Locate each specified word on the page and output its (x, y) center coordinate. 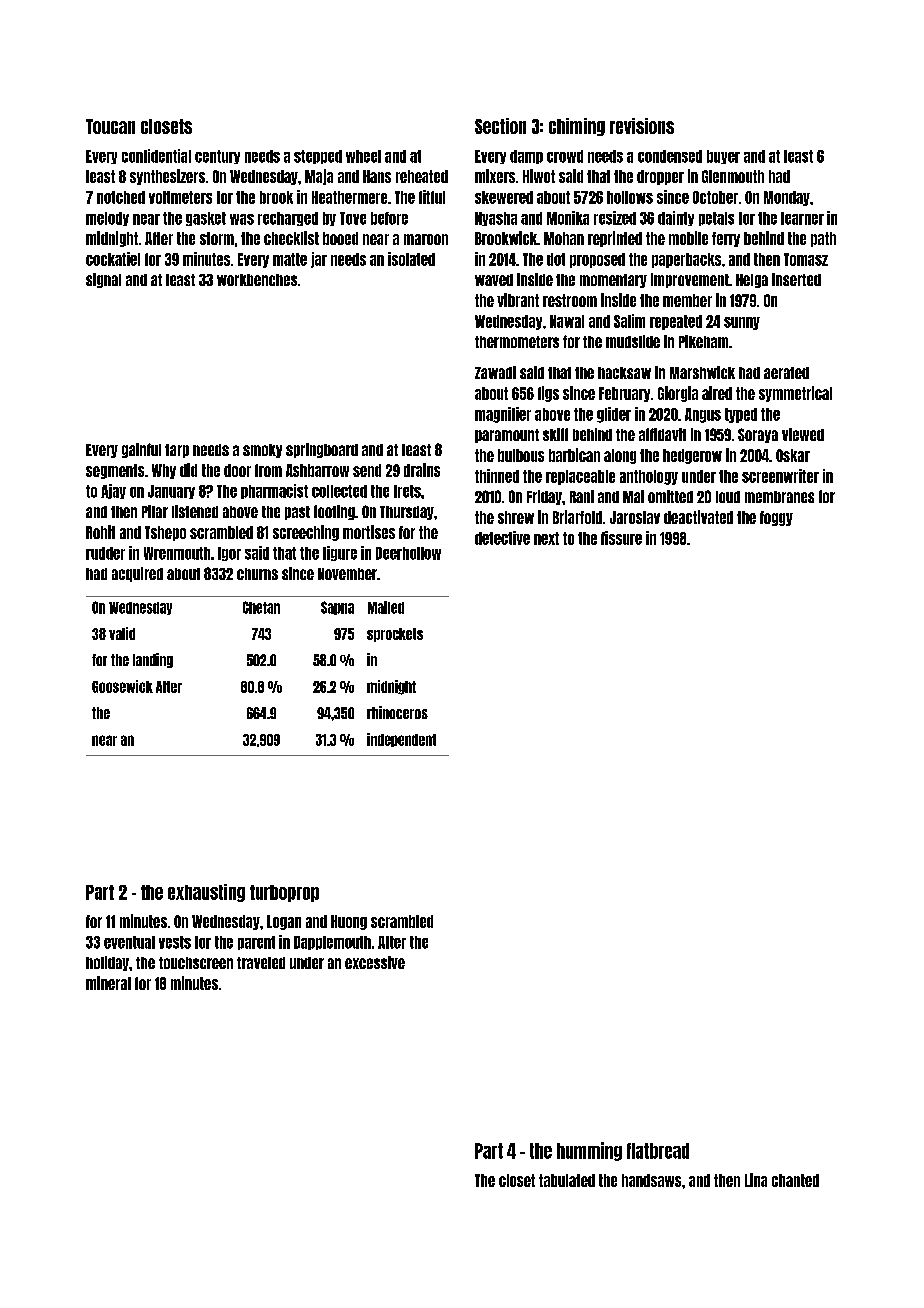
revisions (642, 126)
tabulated (567, 1180)
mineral (108, 983)
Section (500, 126)
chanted (795, 1180)
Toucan (110, 126)
